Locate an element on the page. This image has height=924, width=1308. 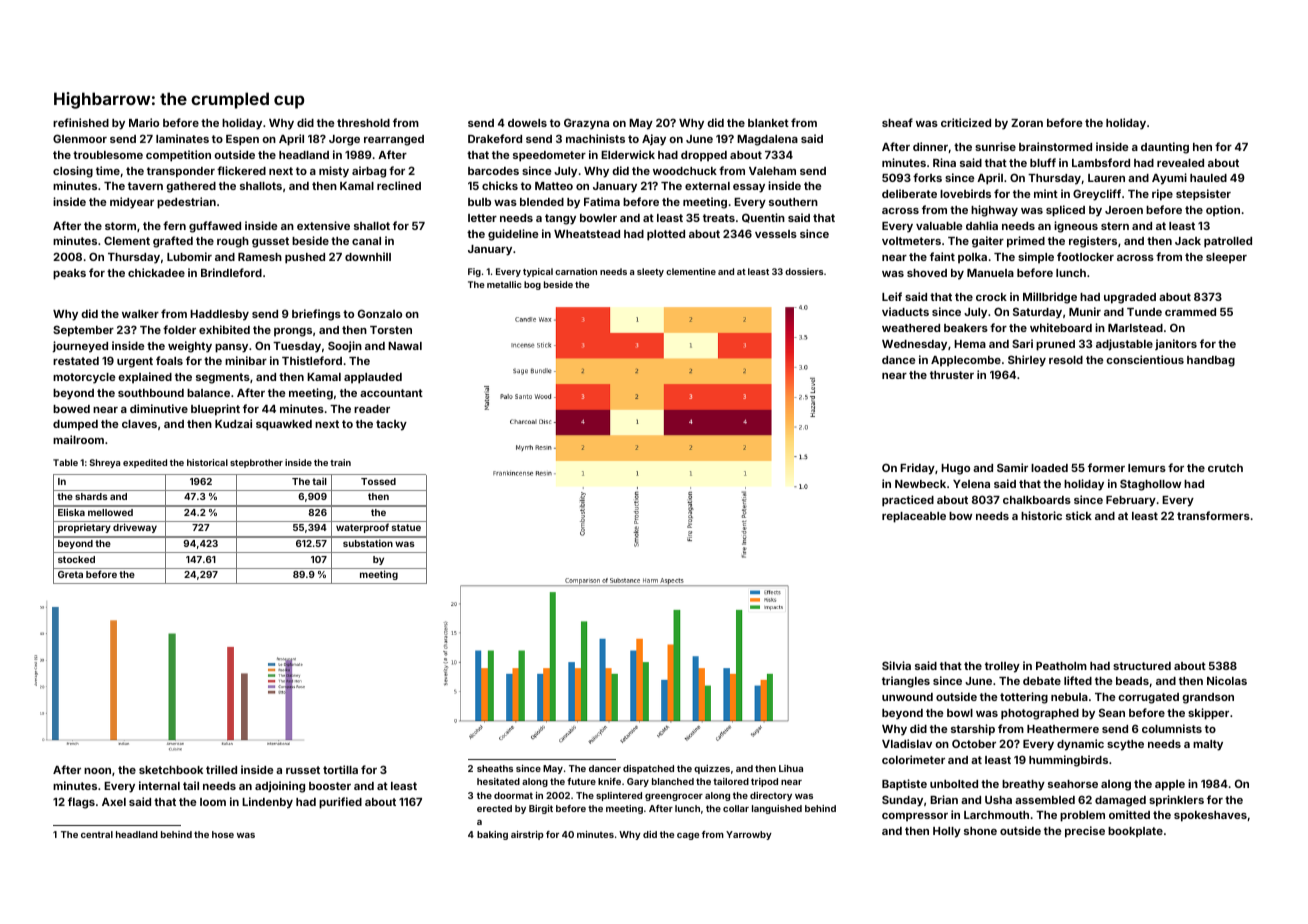
threshold is located at coordinates (363, 123).
